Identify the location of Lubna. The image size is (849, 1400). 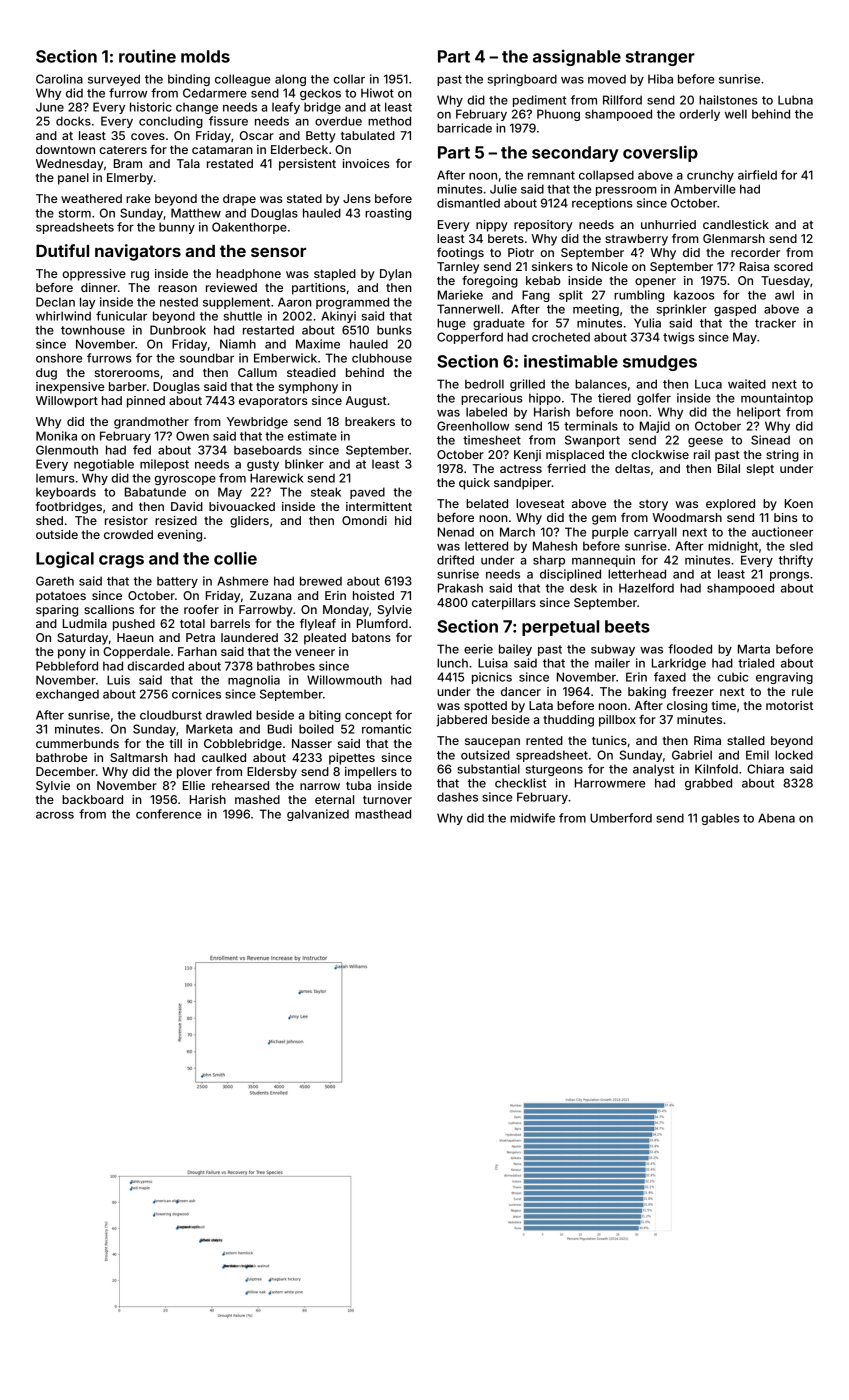
(795, 100).
